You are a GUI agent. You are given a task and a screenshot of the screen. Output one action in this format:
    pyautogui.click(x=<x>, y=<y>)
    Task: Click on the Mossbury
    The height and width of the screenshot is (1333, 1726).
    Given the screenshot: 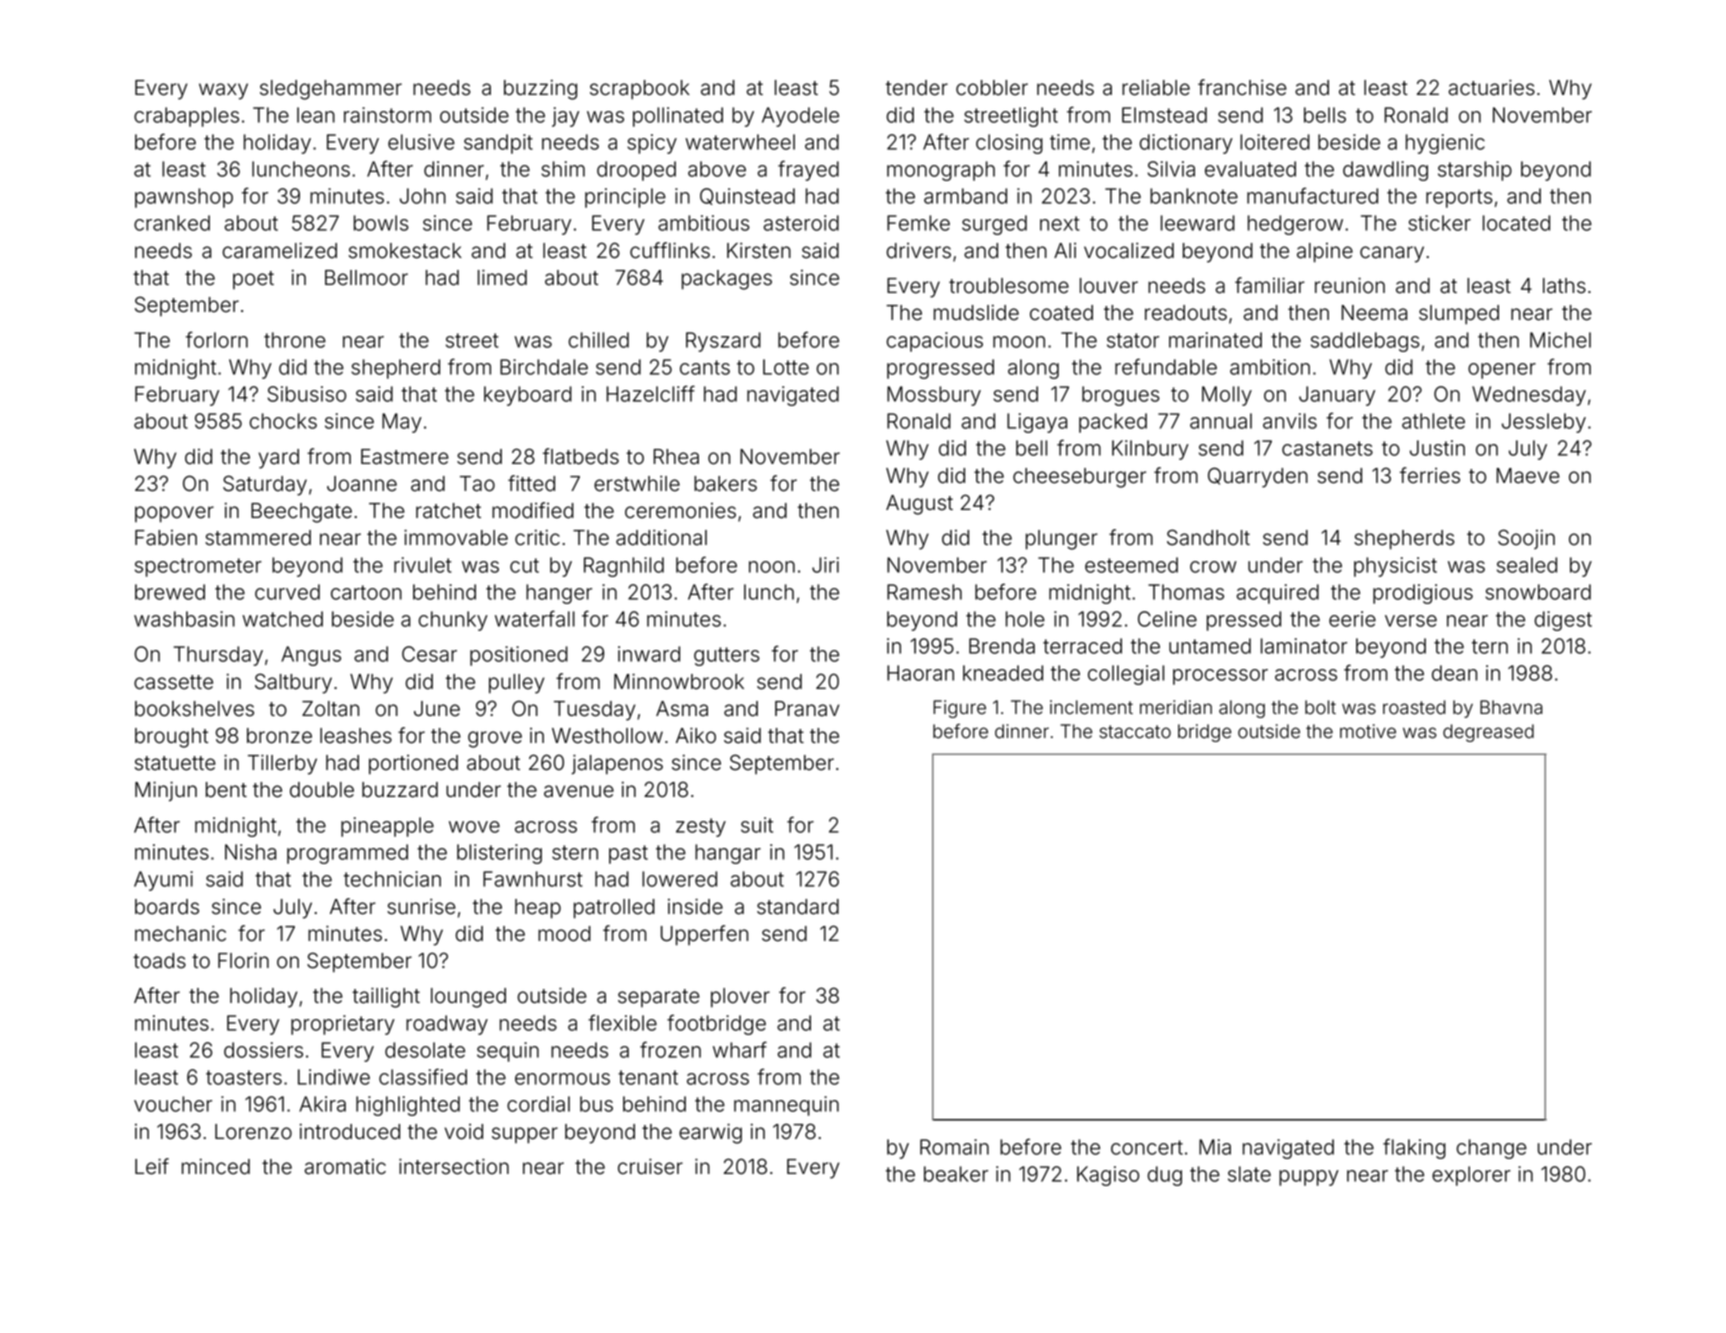 What is the action you would take?
    pyautogui.click(x=934, y=396)
